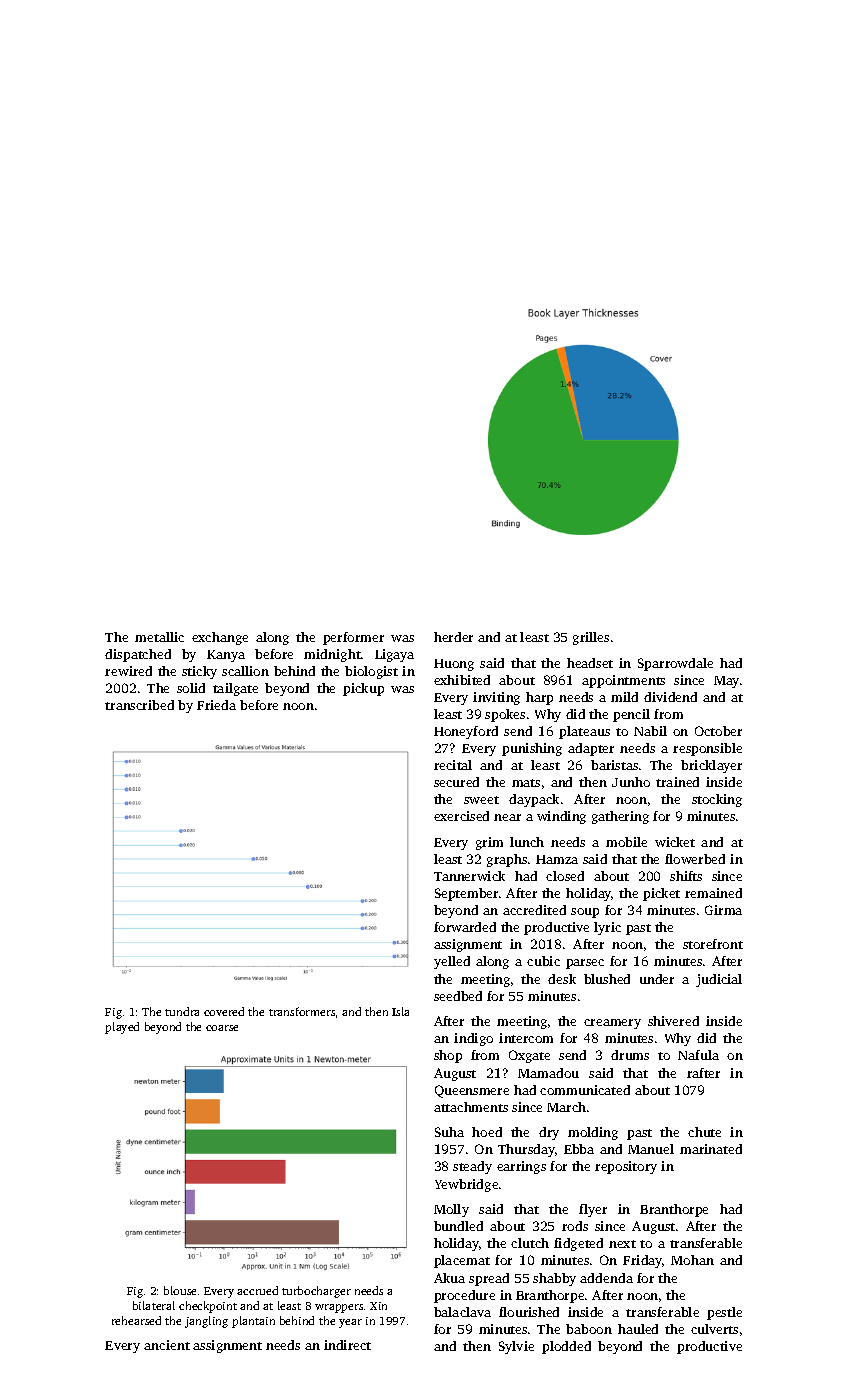 The height and width of the screenshot is (1400, 849). Describe the element at coordinates (698, 1055) in the screenshot. I see `Nafula` at that location.
